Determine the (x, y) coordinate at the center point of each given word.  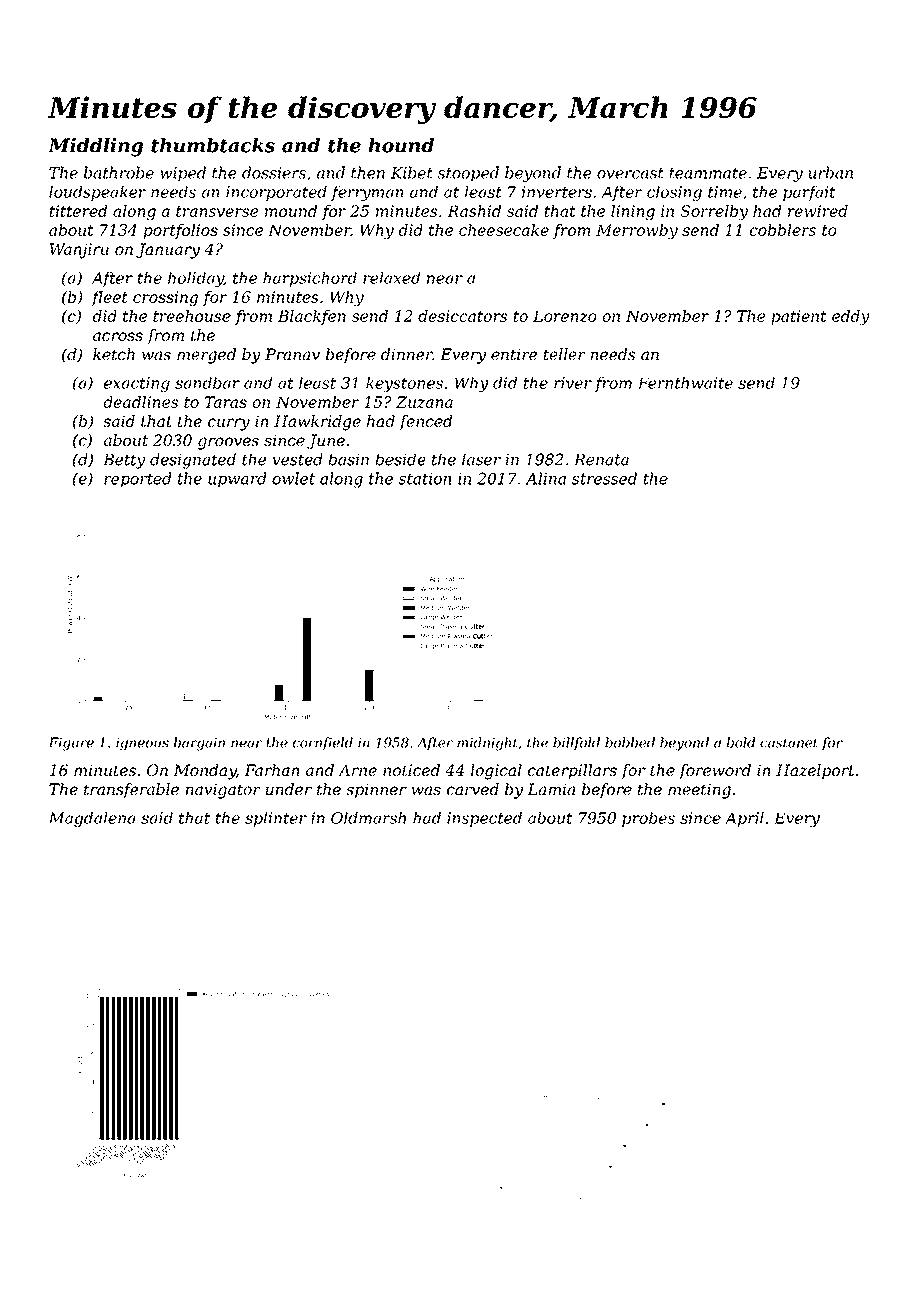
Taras (226, 402)
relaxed (392, 278)
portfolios (180, 231)
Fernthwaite (685, 383)
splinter (276, 819)
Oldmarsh (368, 818)
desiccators (463, 316)
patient (799, 317)
